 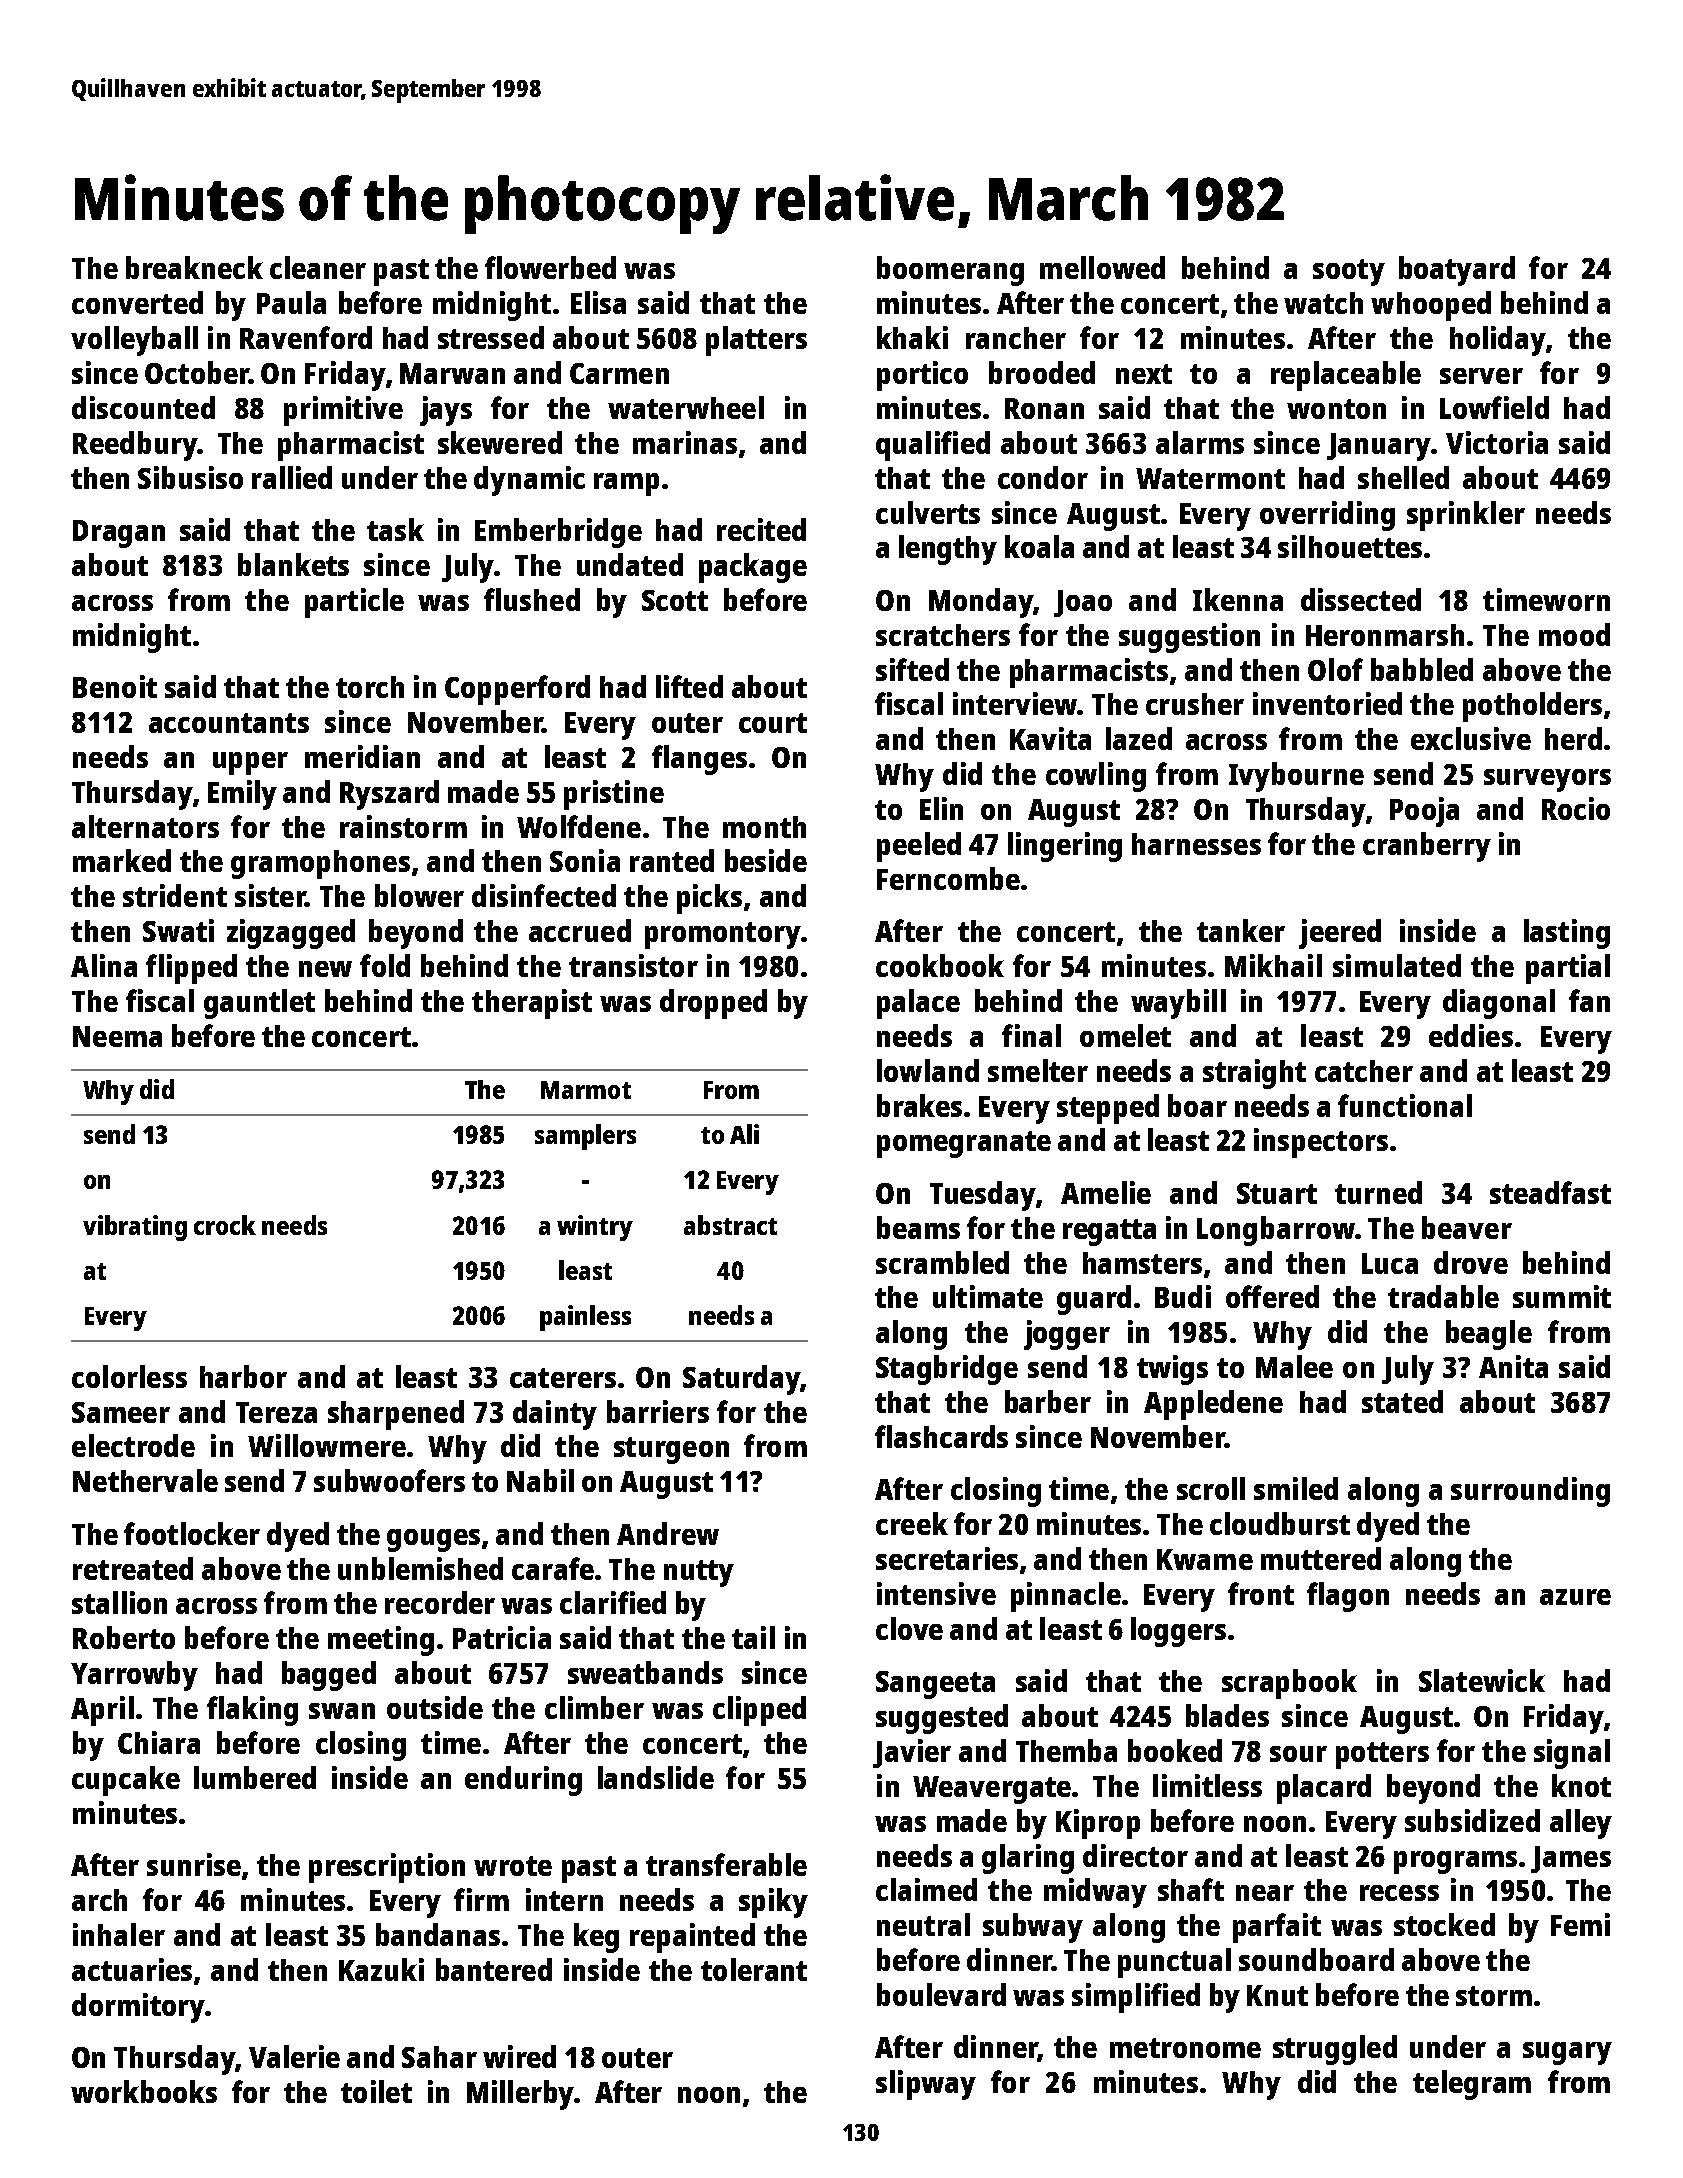 I want to click on workbooks, so click(x=144, y=2091).
